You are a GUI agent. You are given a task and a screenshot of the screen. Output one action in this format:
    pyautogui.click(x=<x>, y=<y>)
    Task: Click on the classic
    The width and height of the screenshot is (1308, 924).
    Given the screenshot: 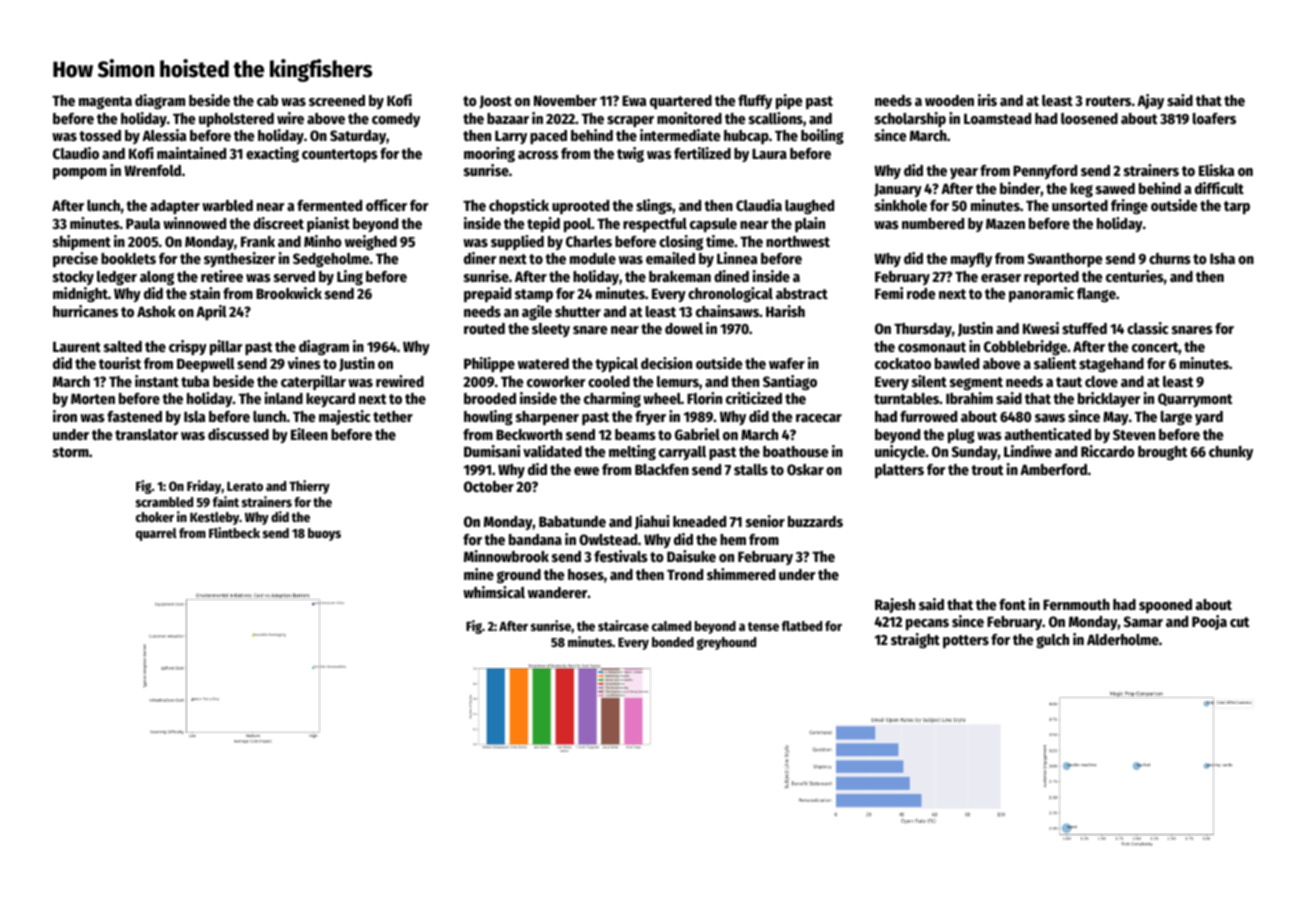 What is the action you would take?
    pyautogui.click(x=1147, y=328)
